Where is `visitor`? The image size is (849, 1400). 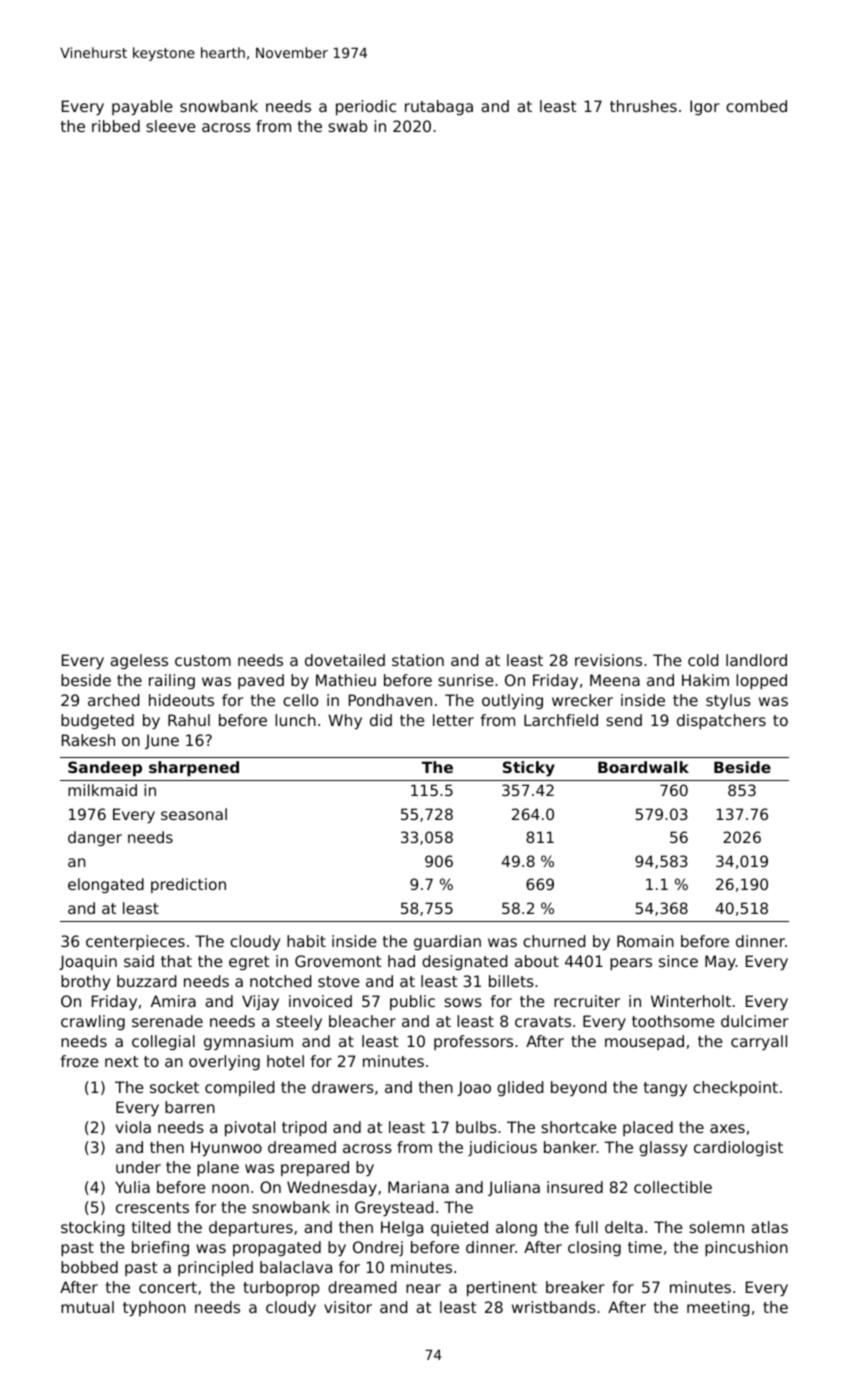
visitor is located at coordinates (348, 1307).
